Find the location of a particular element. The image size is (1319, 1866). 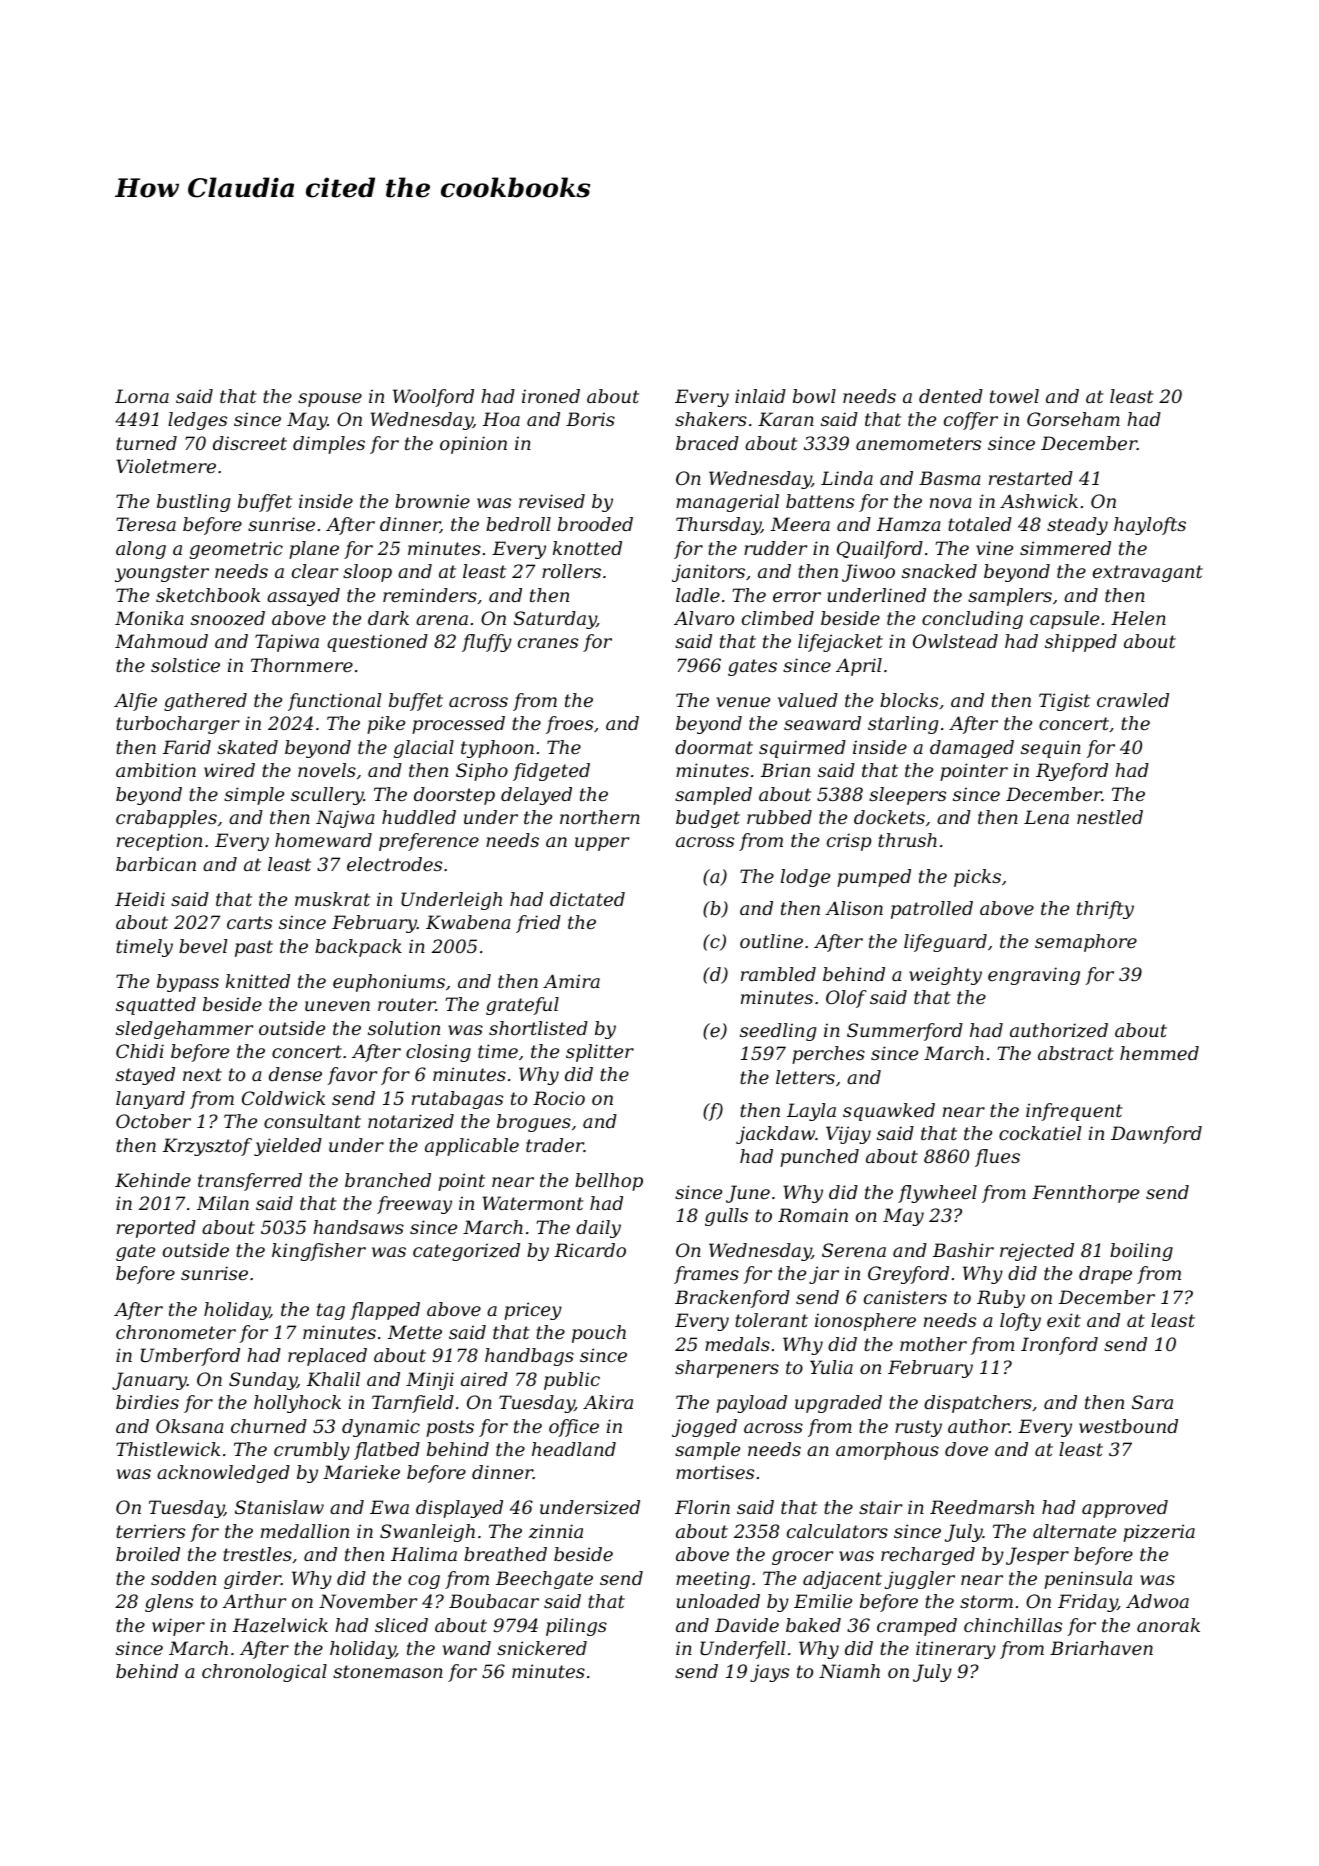

replaced is located at coordinates (327, 1357).
